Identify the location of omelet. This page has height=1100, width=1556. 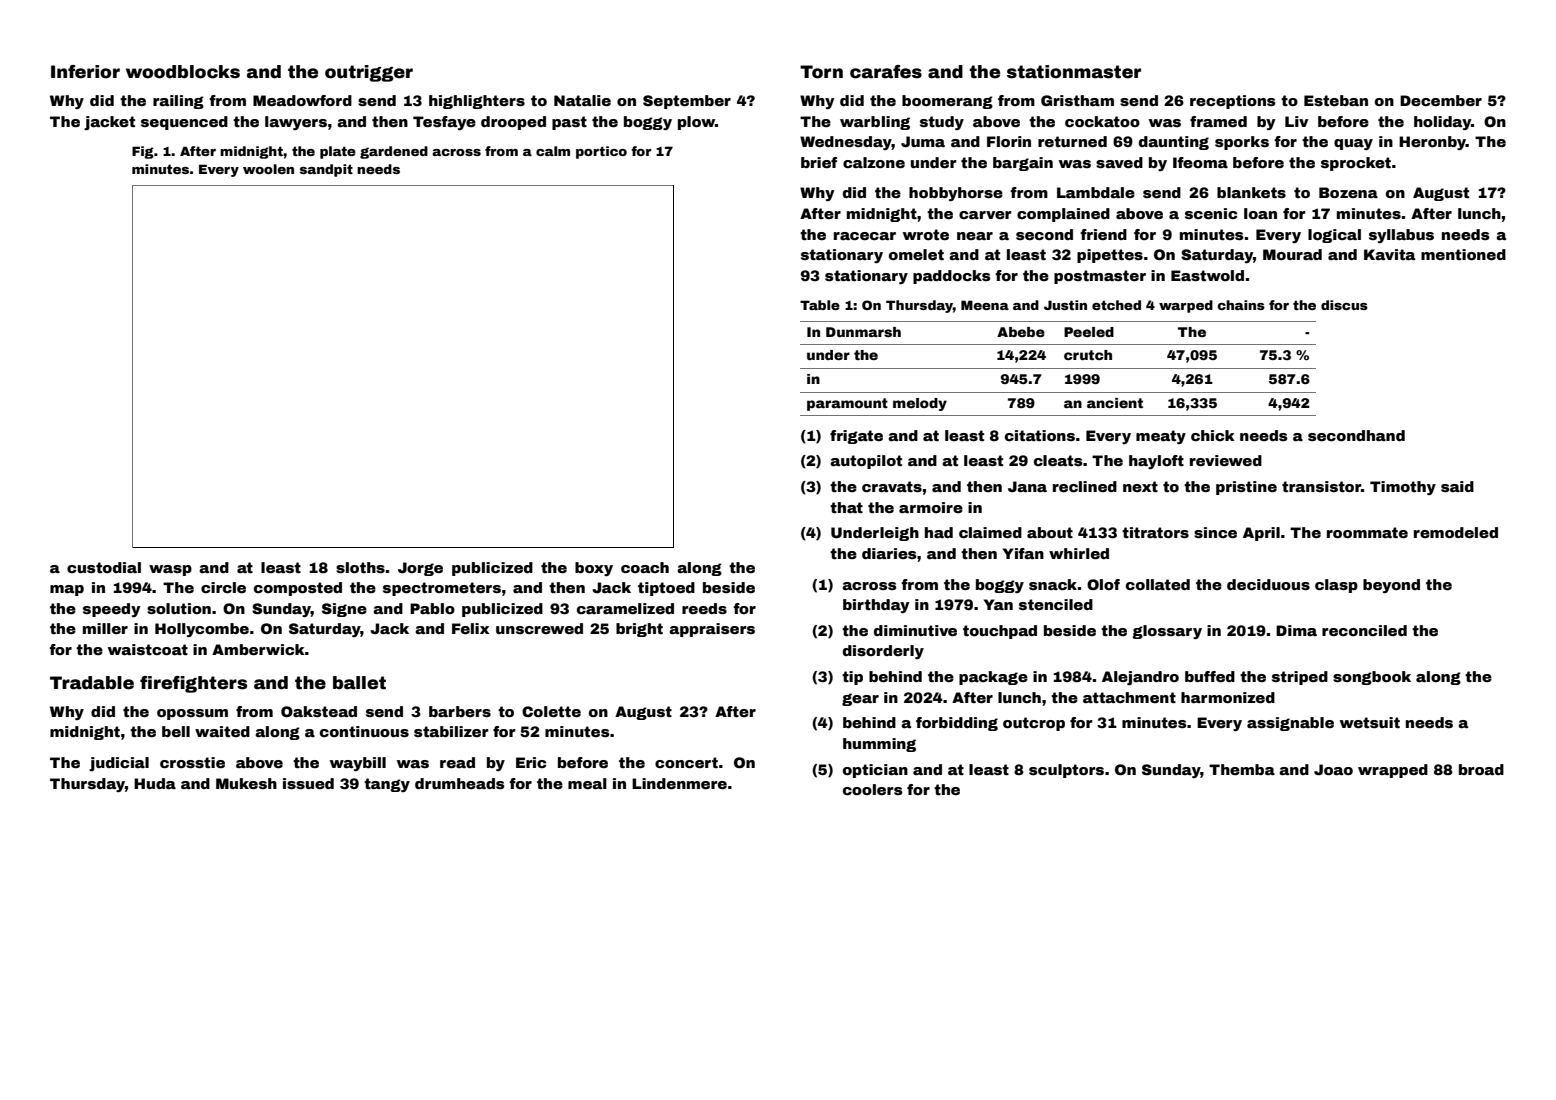
(916, 254).
